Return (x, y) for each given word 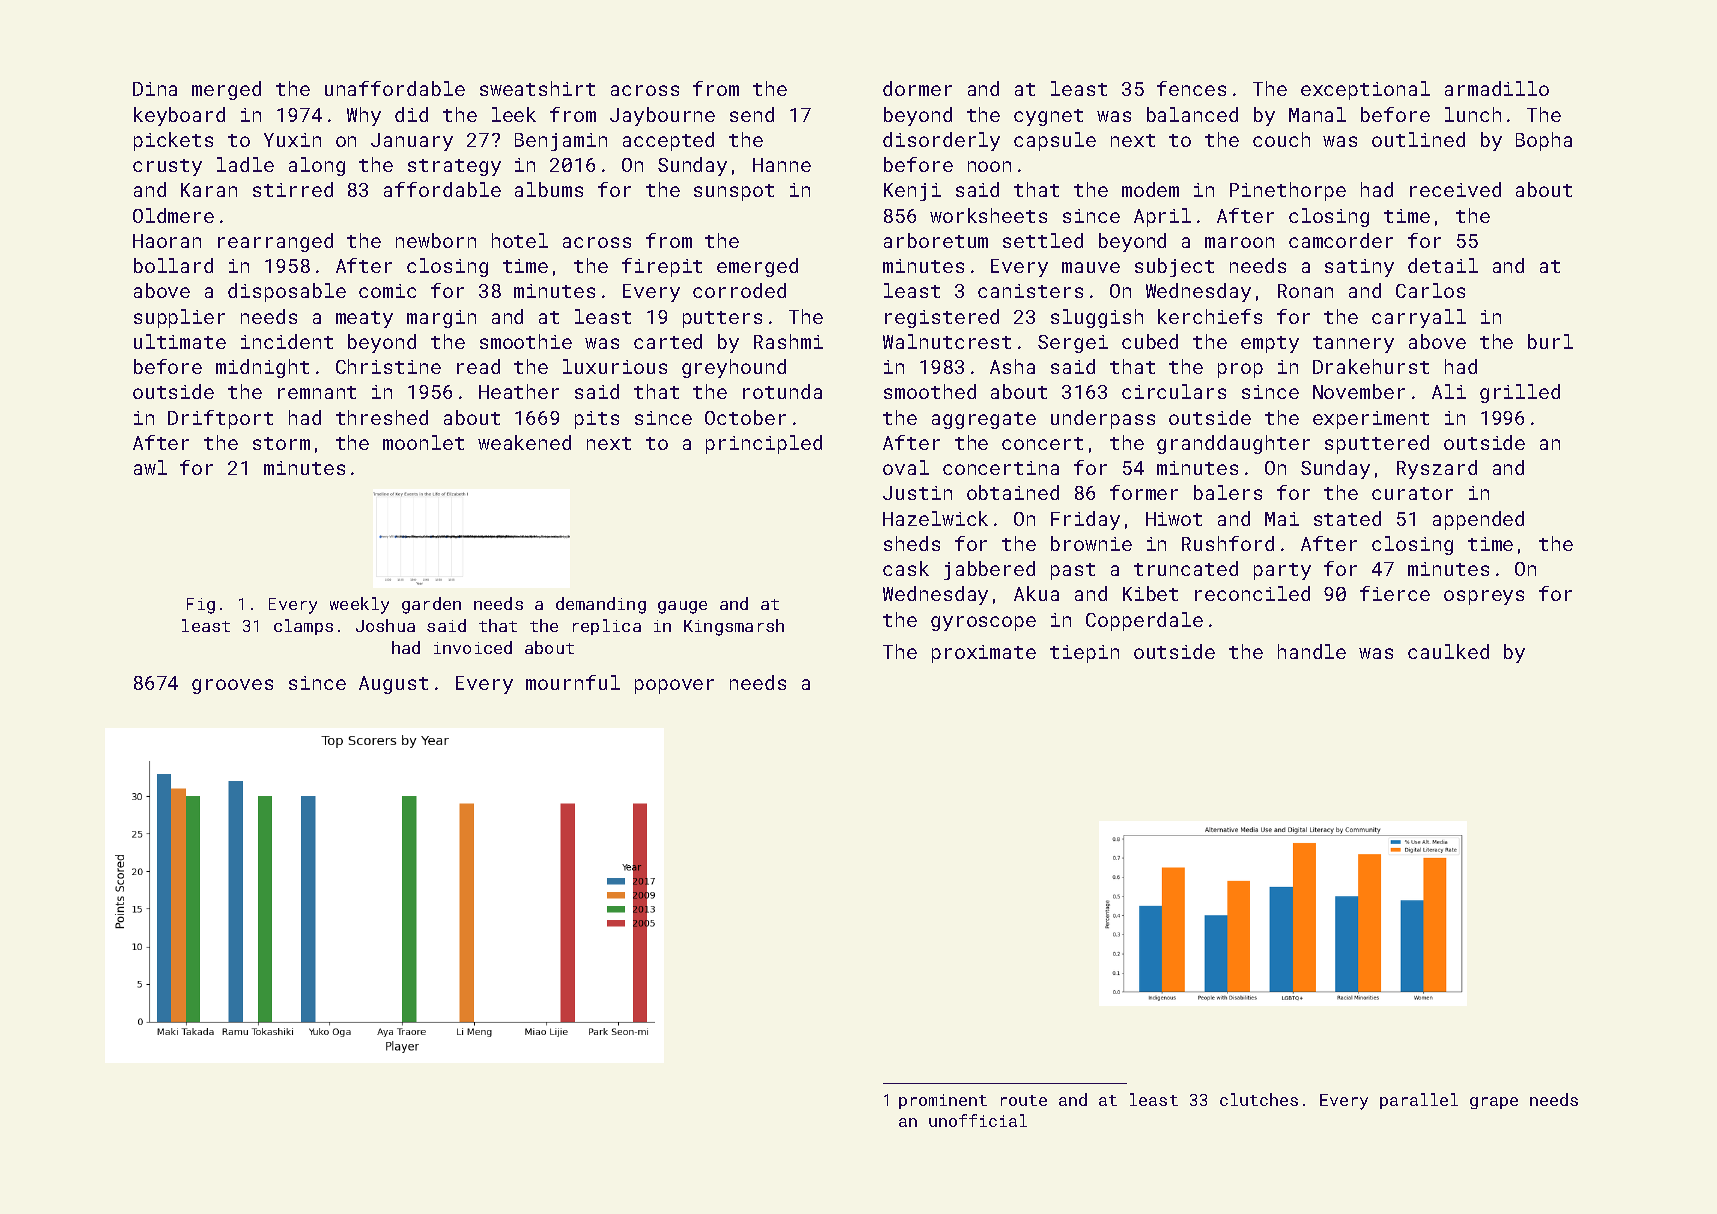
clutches (1259, 1099)
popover (674, 686)
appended (1478, 520)
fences (1191, 88)
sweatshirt (537, 88)
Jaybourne (662, 116)
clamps (303, 627)
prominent (943, 1101)
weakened (524, 442)
